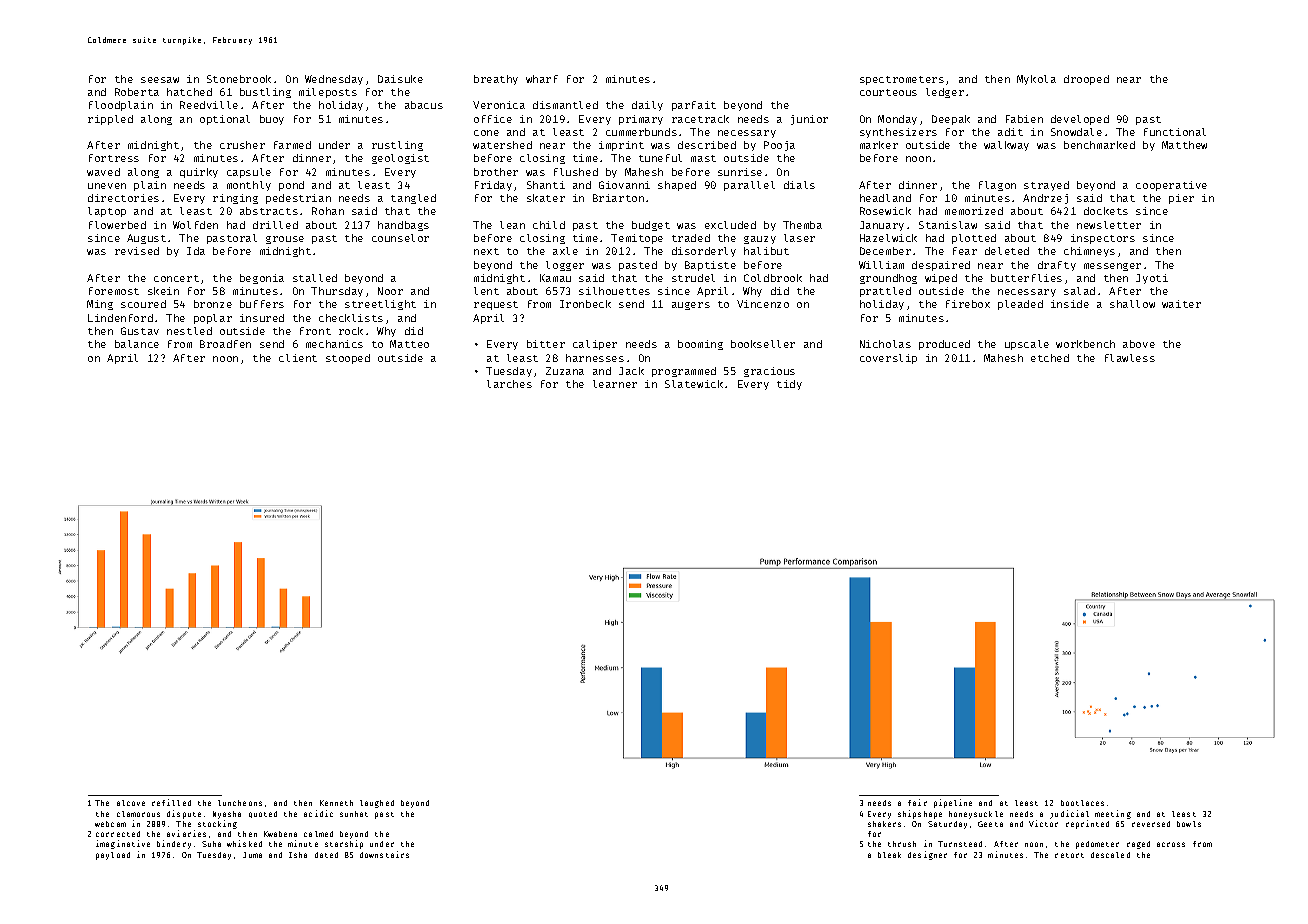 Image resolution: width=1308 pixels, height=924 pixels. What do you see at coordinates (131, 803) in the screenshot?
I see `alcove` at bounding box center [131, 803].
